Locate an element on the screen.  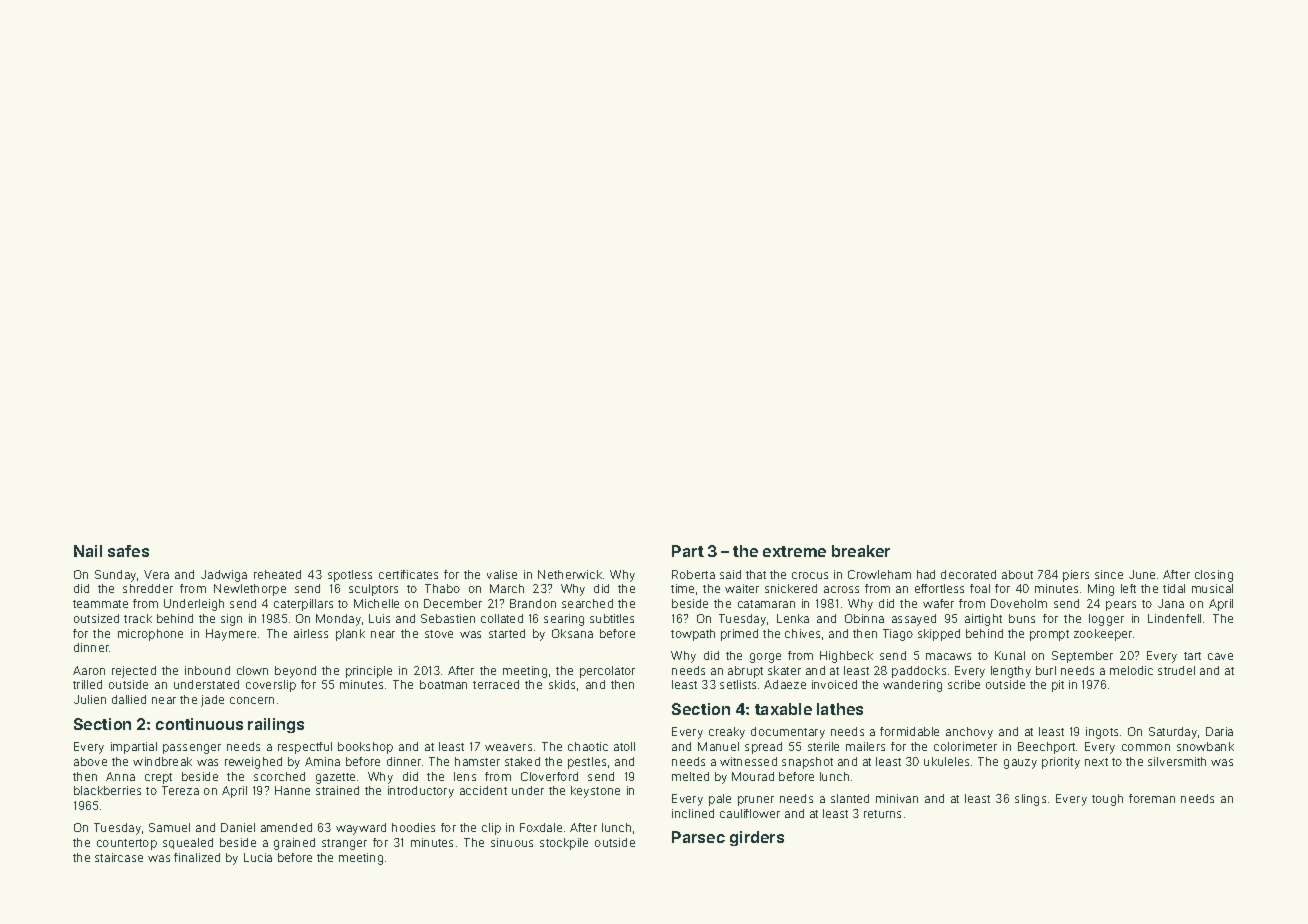
continuous is located at coordinates (199, 724).
